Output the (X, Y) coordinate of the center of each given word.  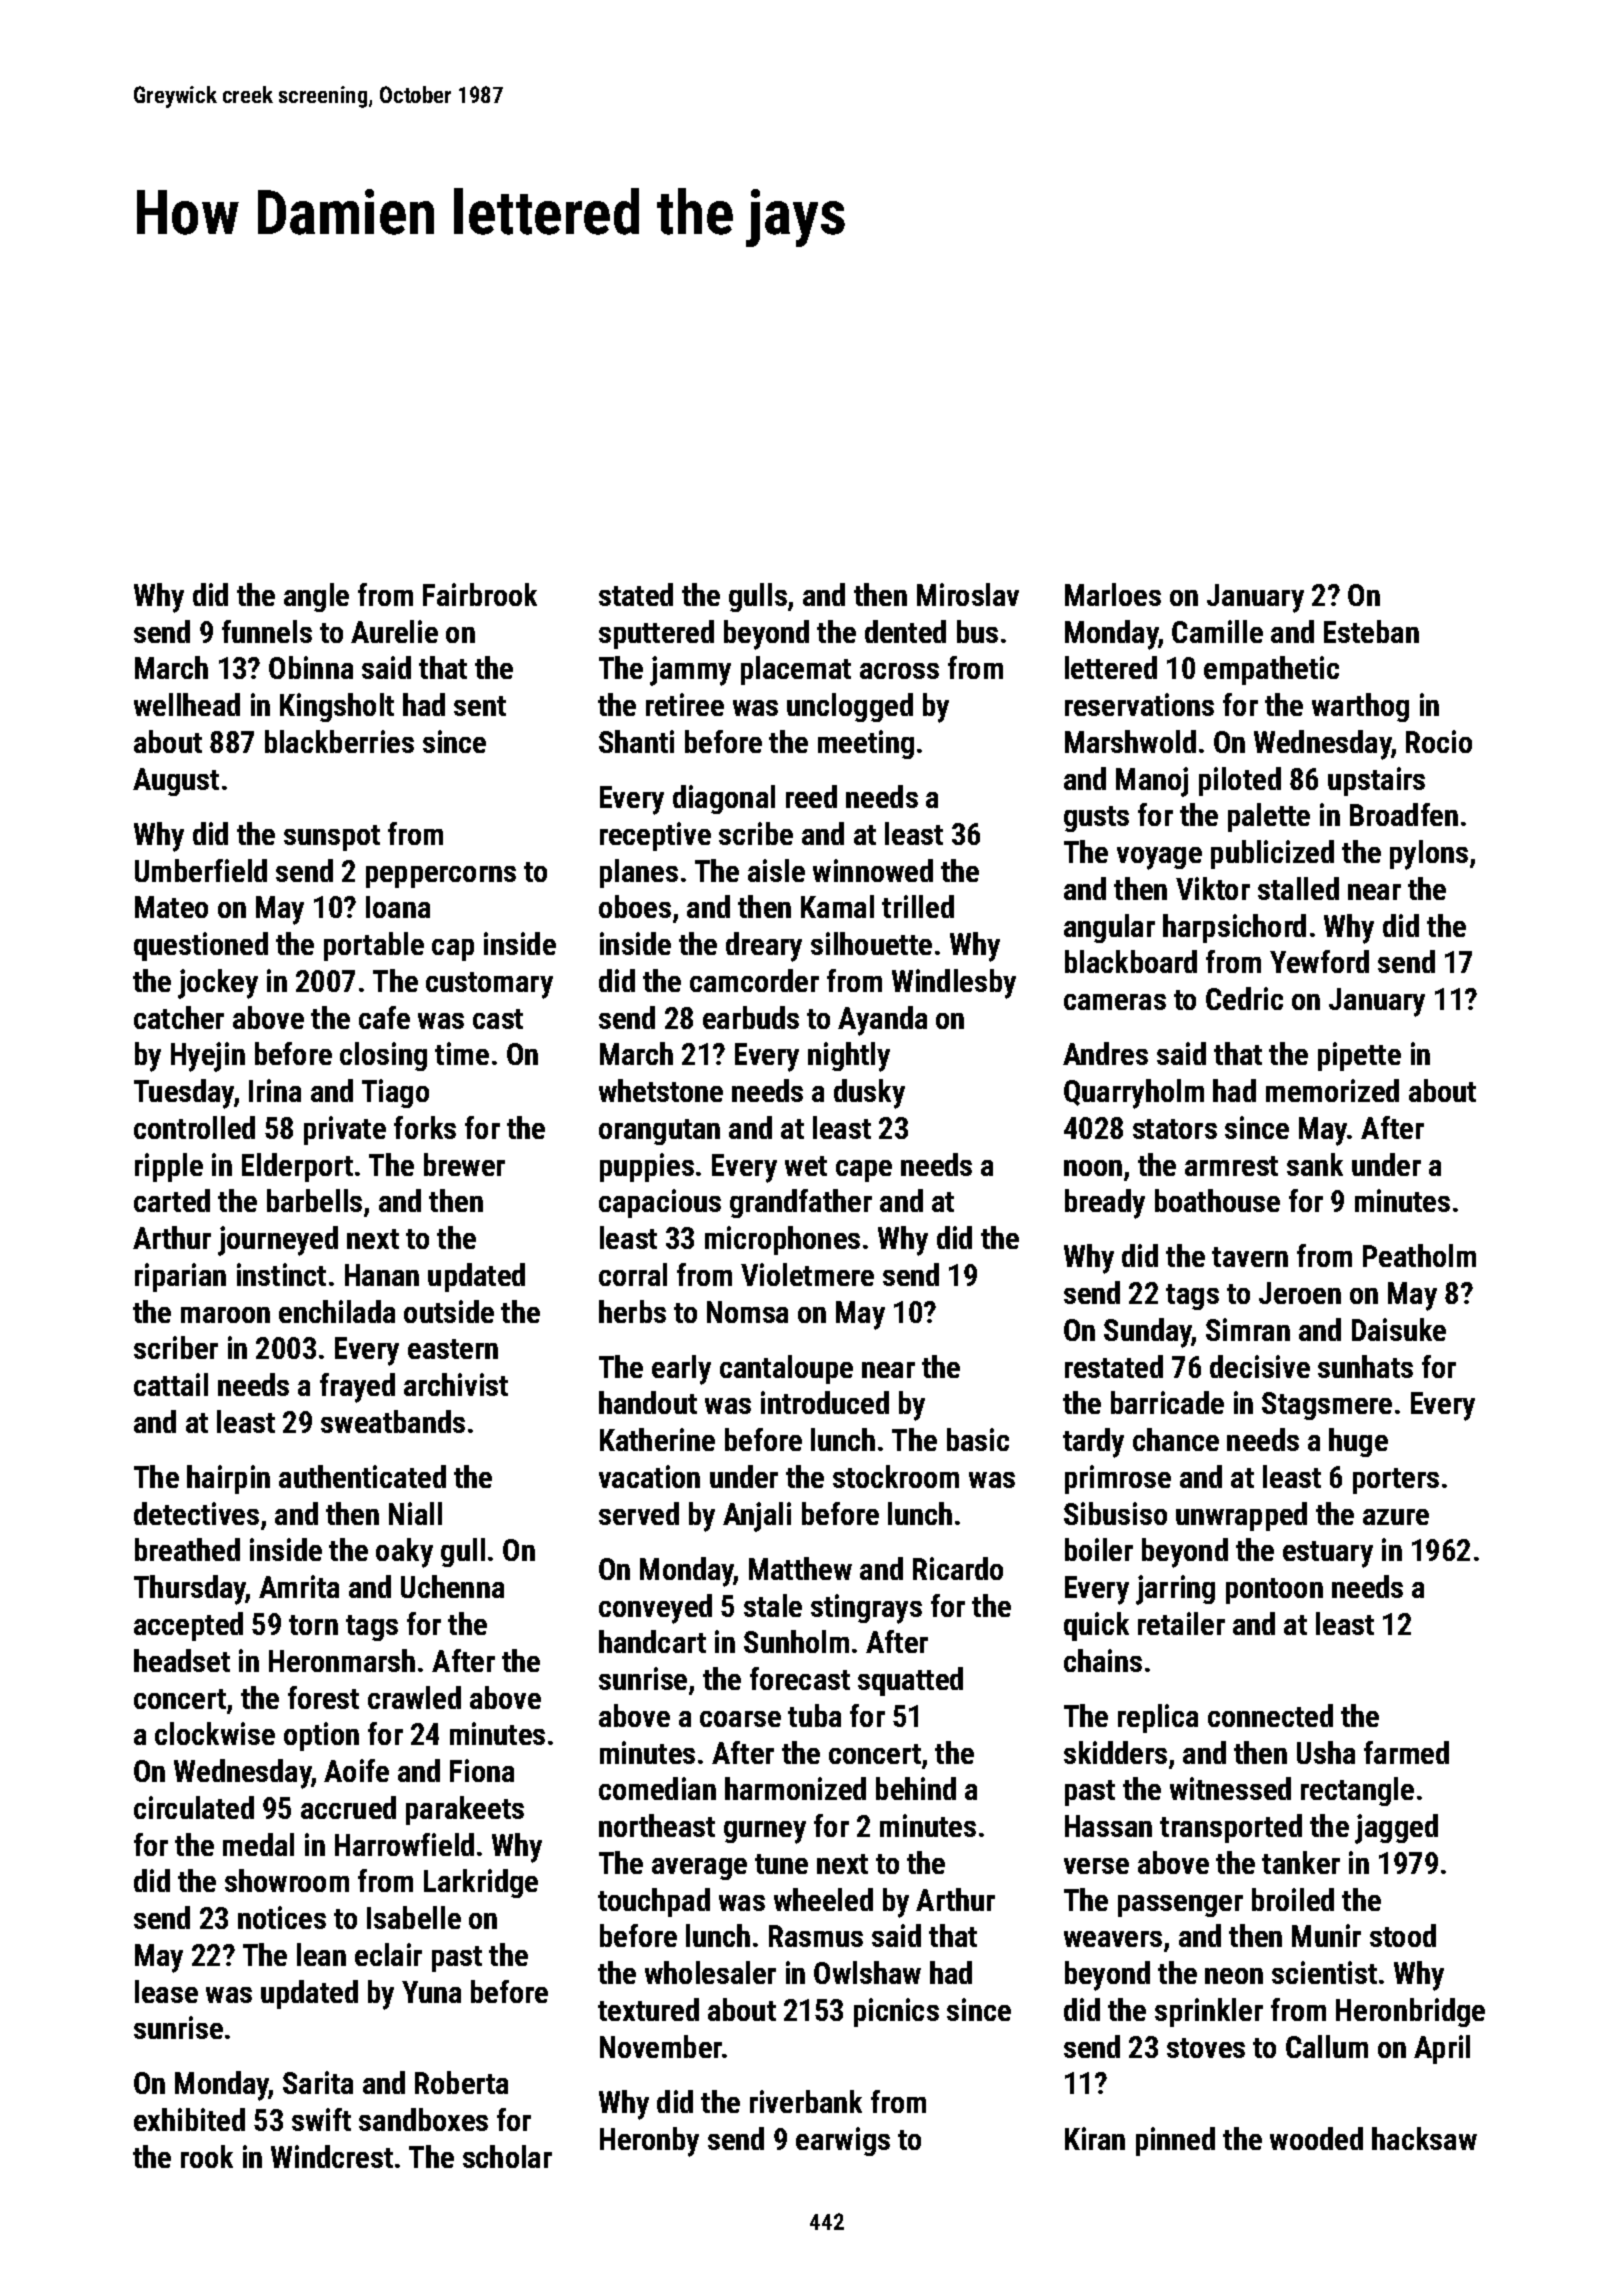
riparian (180, 1277)
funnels (267, 631)
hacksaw (1424, 2138)
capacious (660, 1203)
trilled (918, 906)
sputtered (656, 634)
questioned (201, 946)
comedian (657, 1788)
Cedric (1244, 998)
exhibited (189, 2119)
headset (182, 1660)
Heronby (649, 2142)
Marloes (1113, 594)
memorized (1332, 1090)
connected (1270, 1715)
